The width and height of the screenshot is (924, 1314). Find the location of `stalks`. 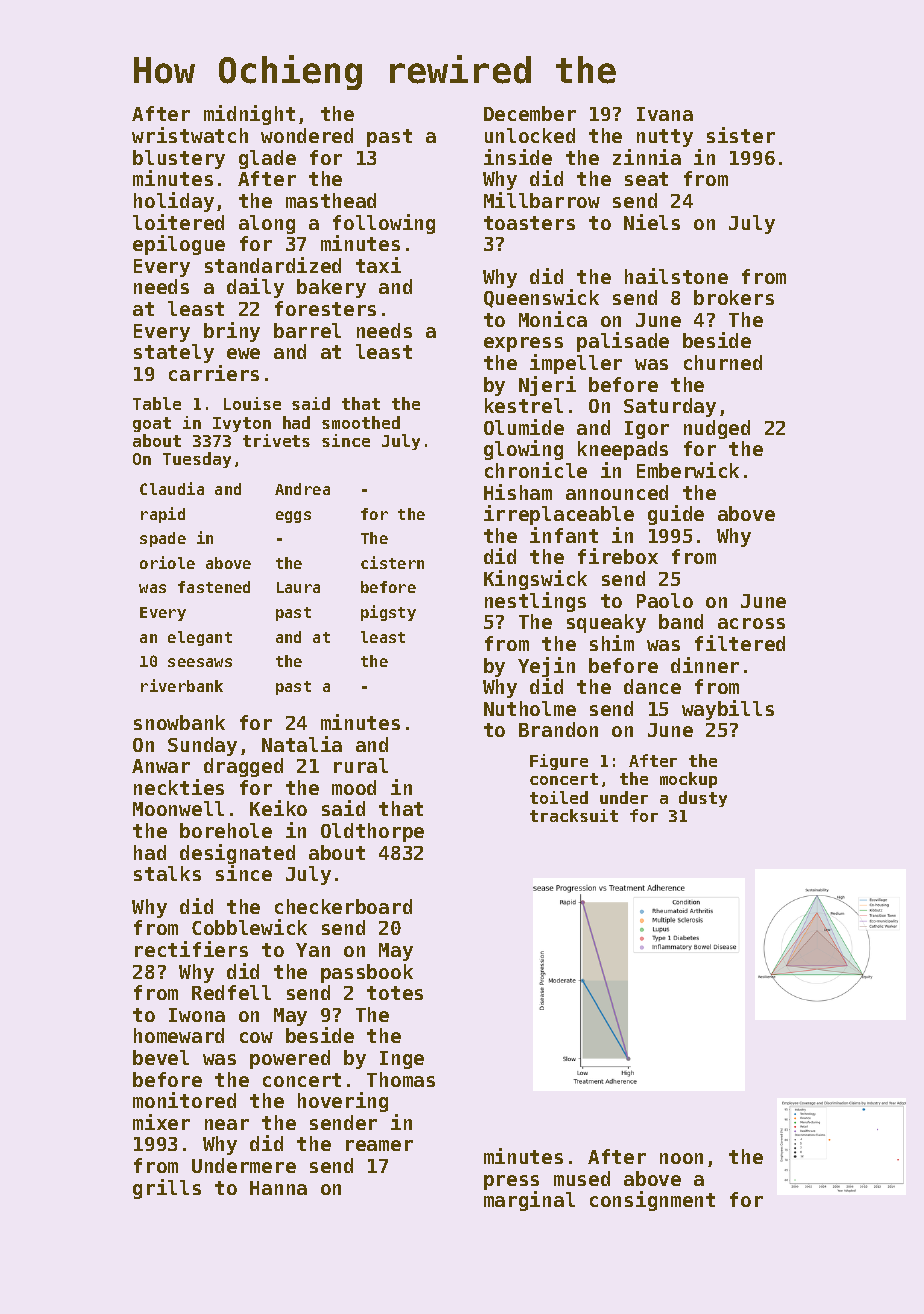

stalks is located at coordinates (167, 873).
